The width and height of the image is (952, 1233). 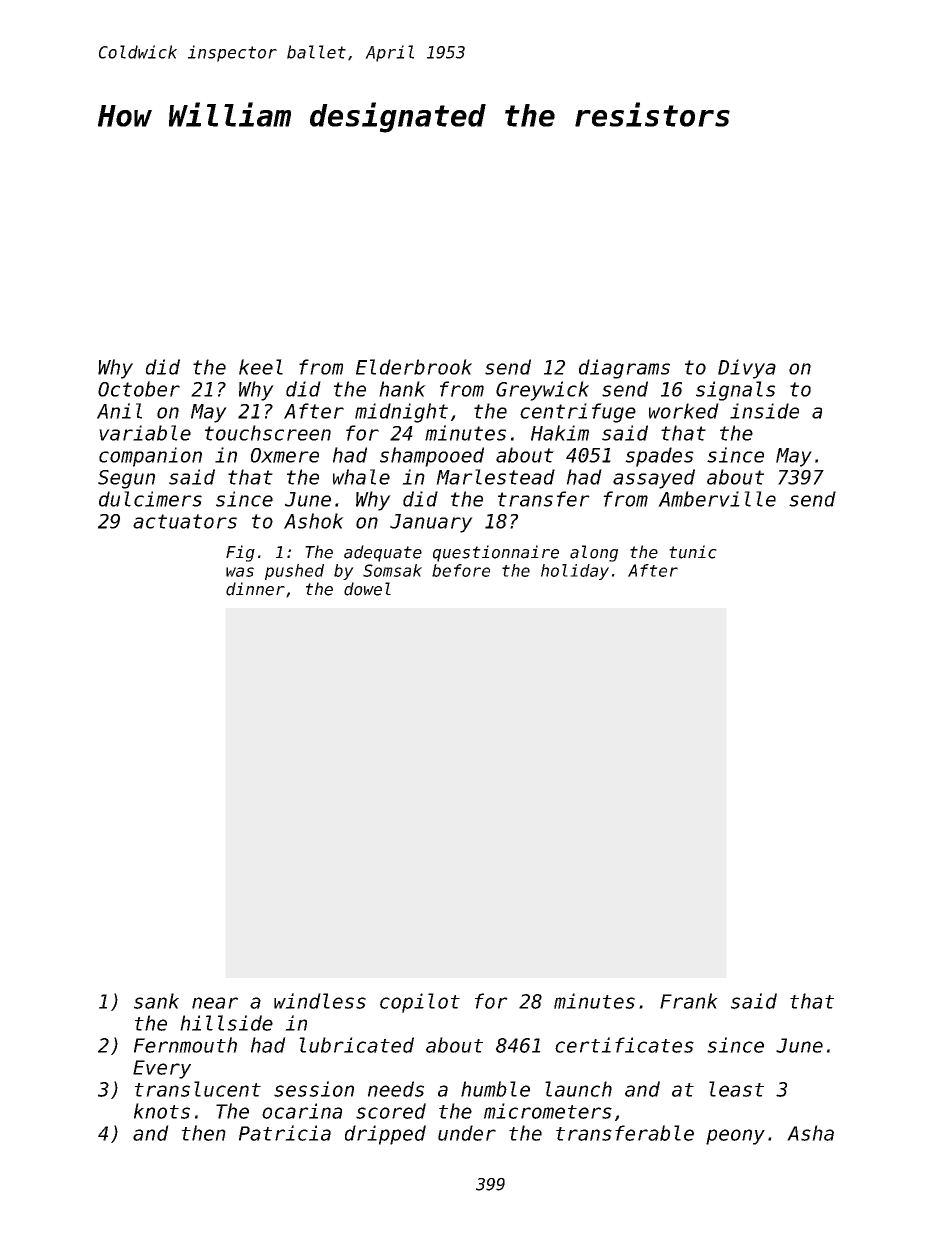 I want to click on near, so click(x=215, y=1003).
